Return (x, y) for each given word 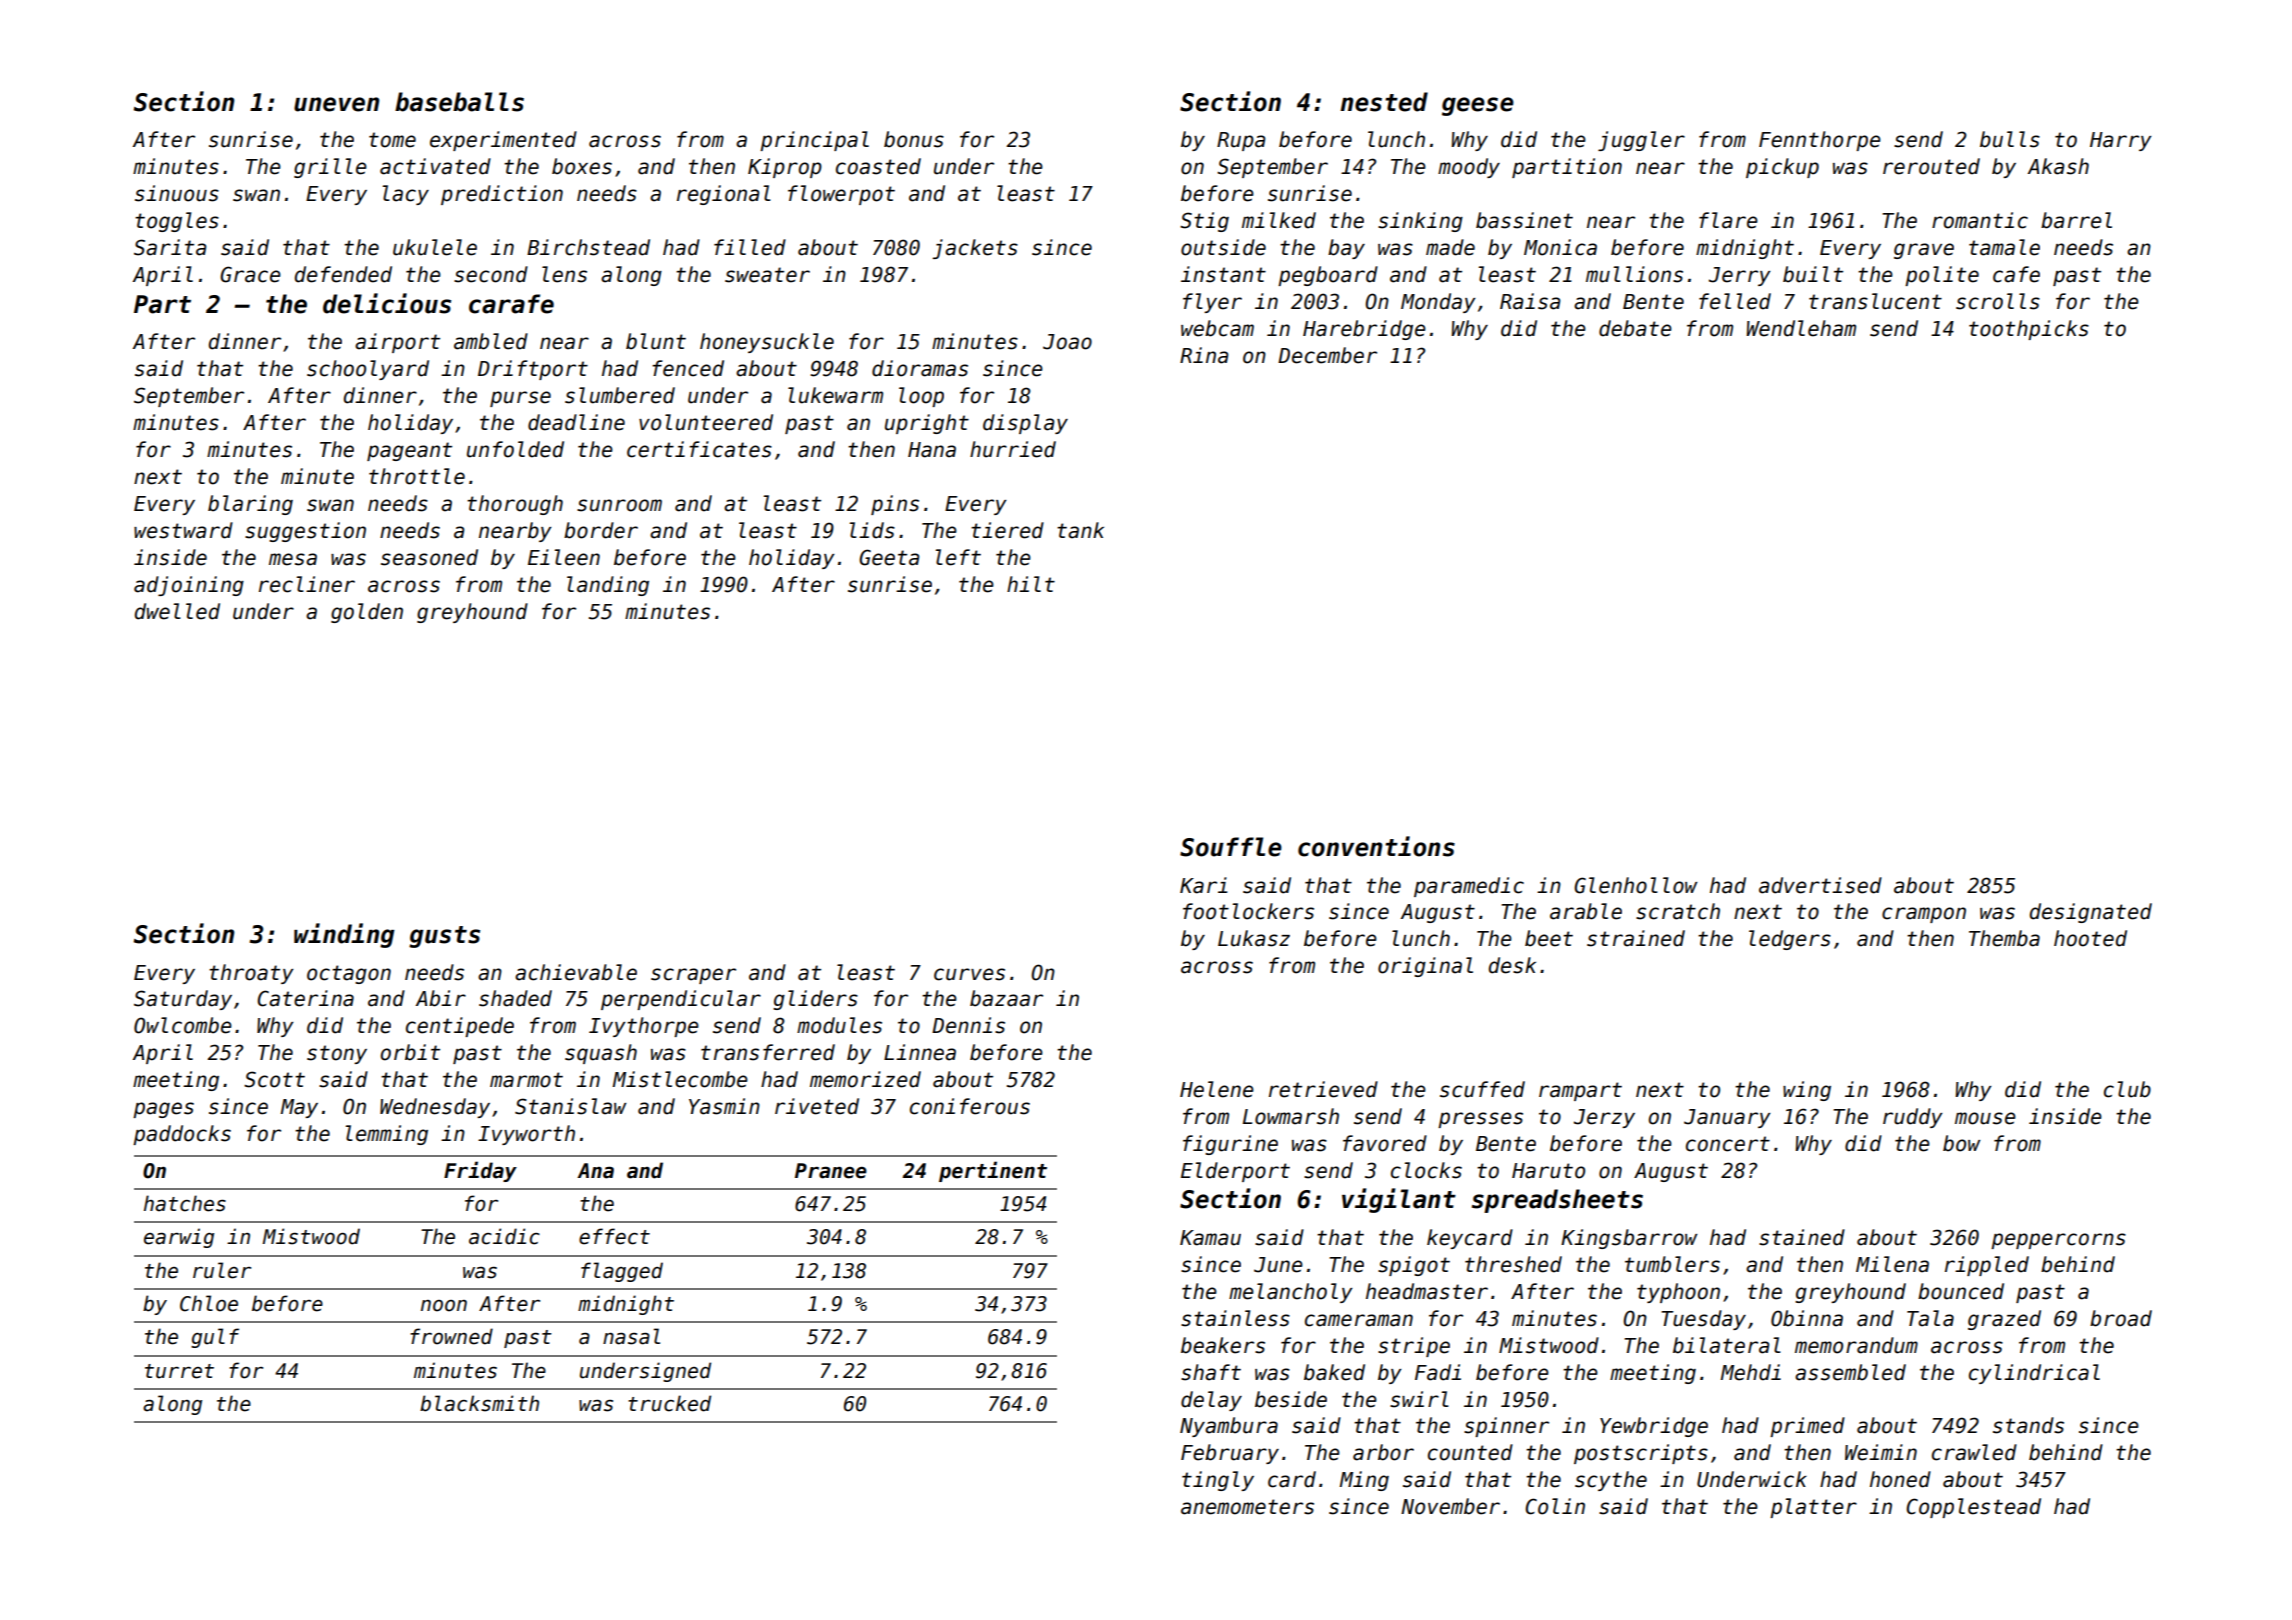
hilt (1031, 584)
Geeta (889, 557)
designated (2091, 913)
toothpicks (2029, 330)
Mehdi (1750, 1372)
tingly (1218, 1481)
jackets (975, 249)
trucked (669, 1403)
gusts (444, 937)
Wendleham (1801, 328)
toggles (177, 222)
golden (367, 613)
